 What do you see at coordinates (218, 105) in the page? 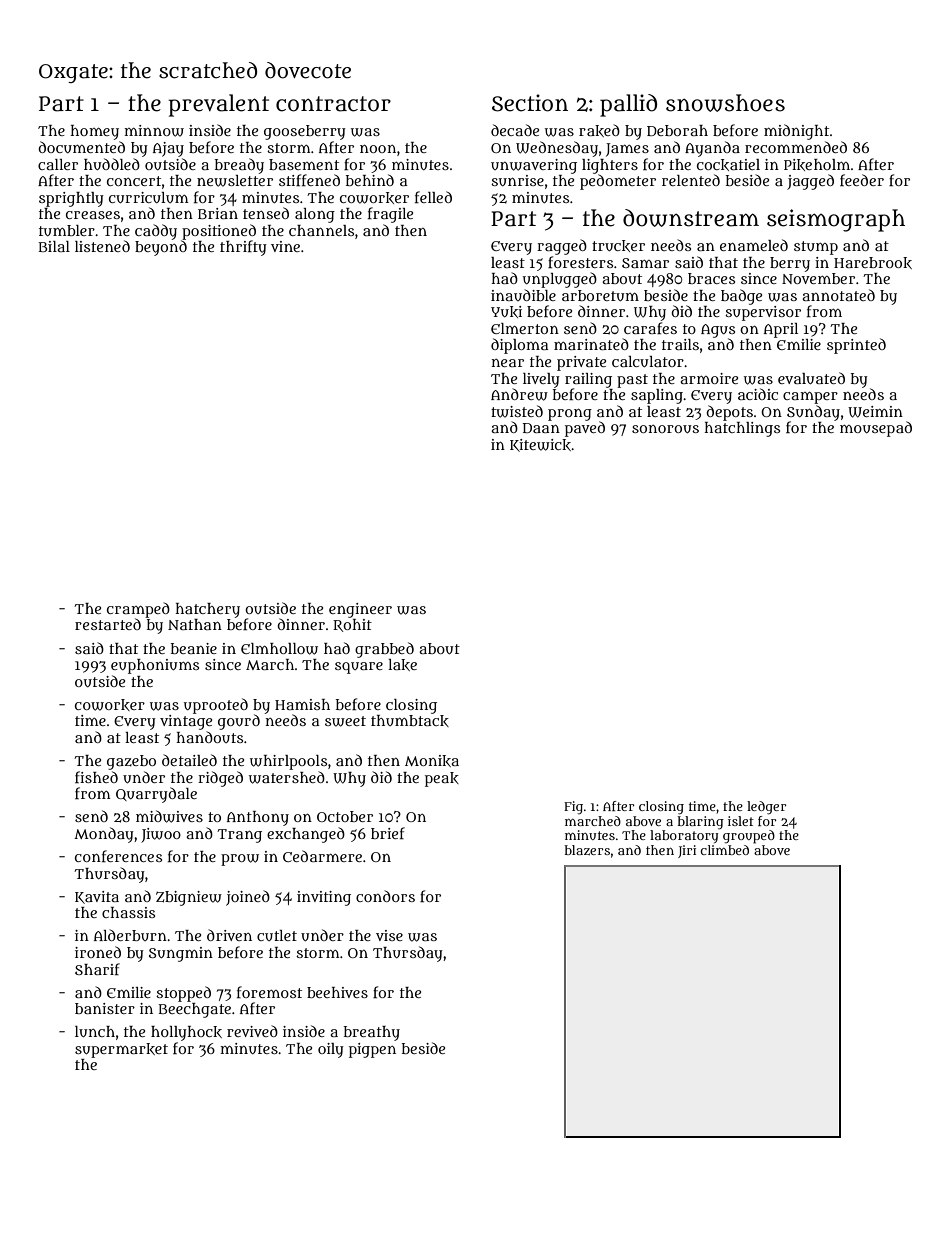
I see `prevalent` at bounding box center [218, 105].
